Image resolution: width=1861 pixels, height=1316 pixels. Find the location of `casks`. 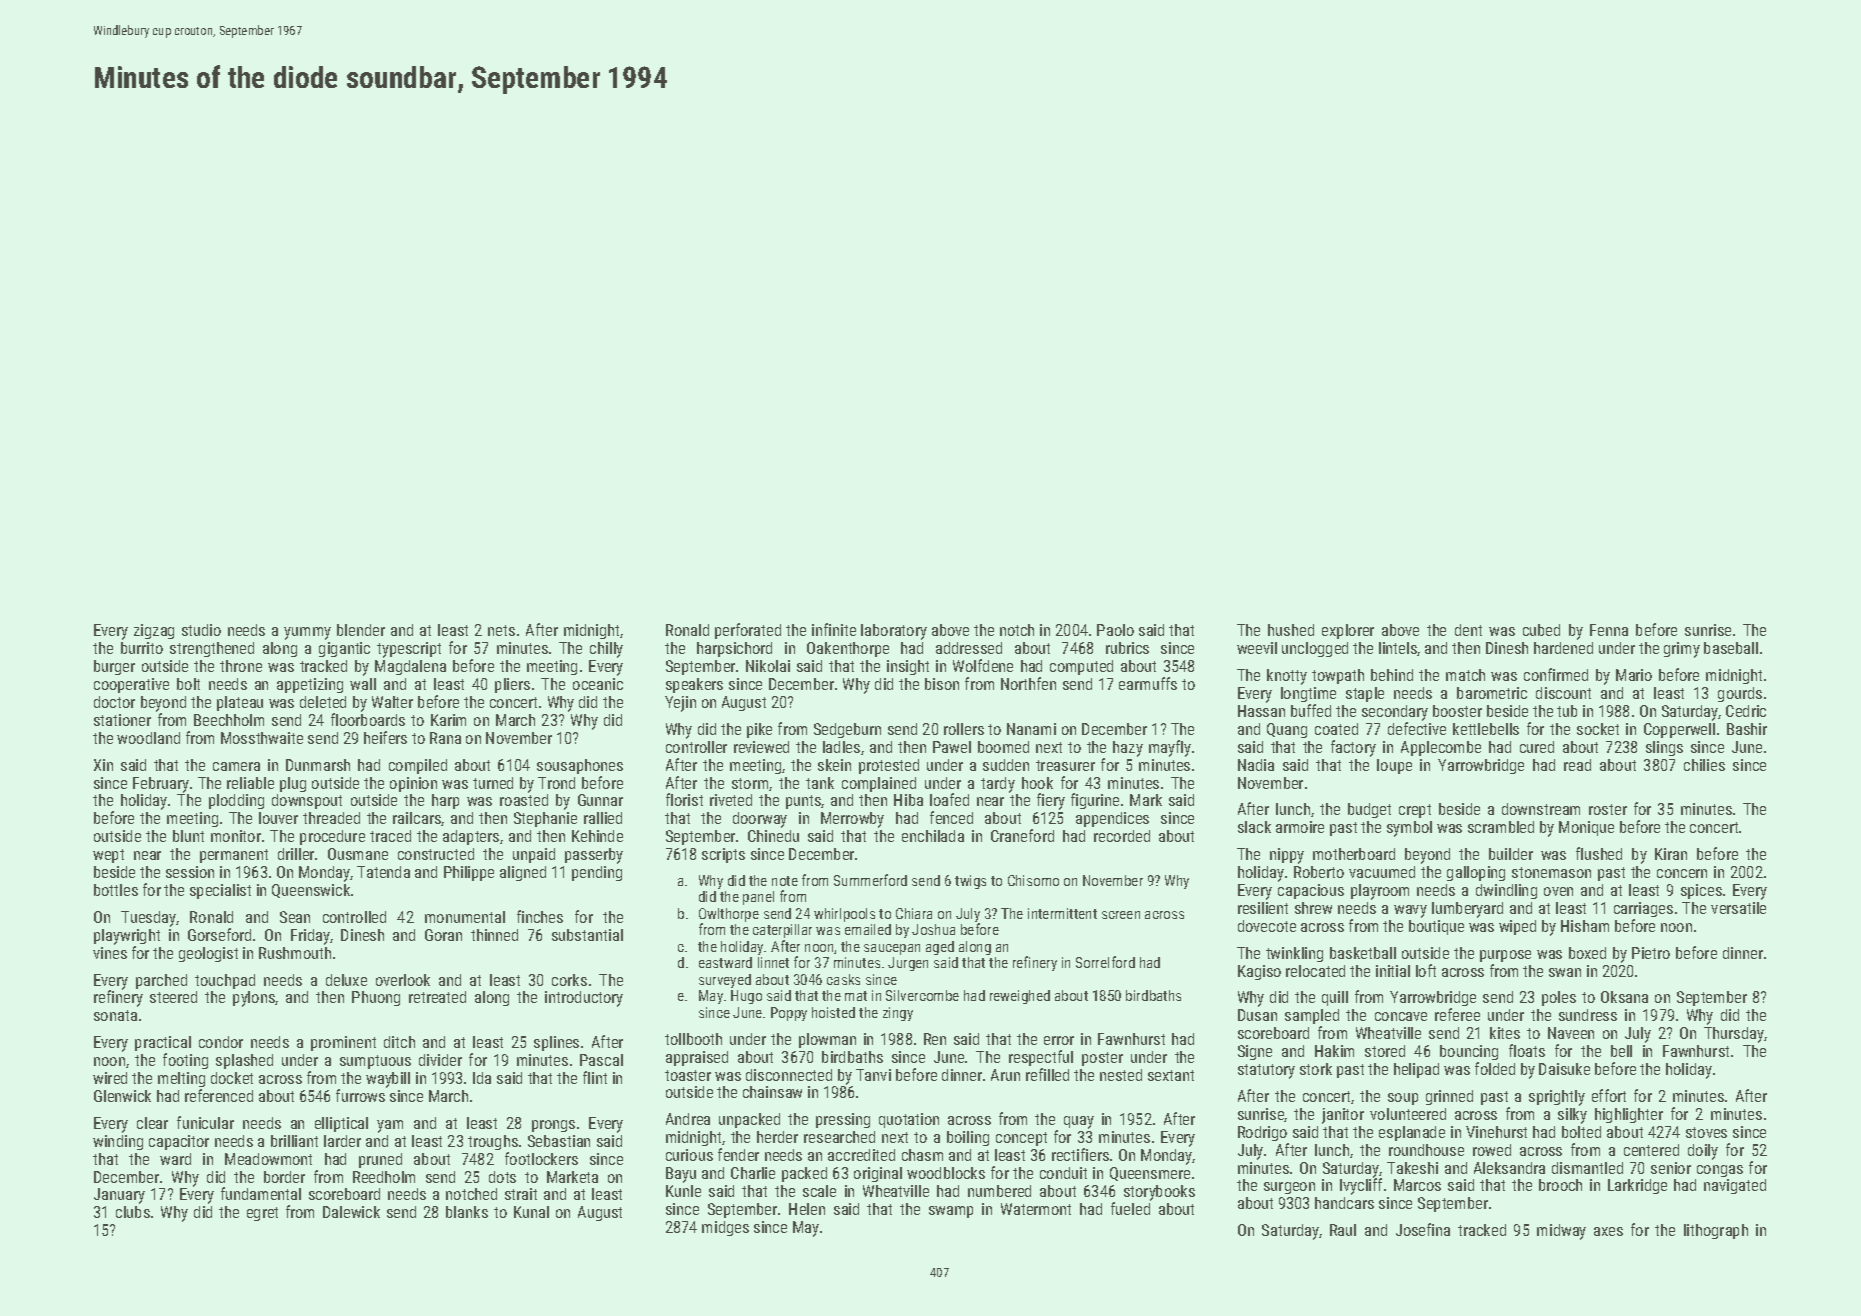

casks is located at coordinates (843, 979).
